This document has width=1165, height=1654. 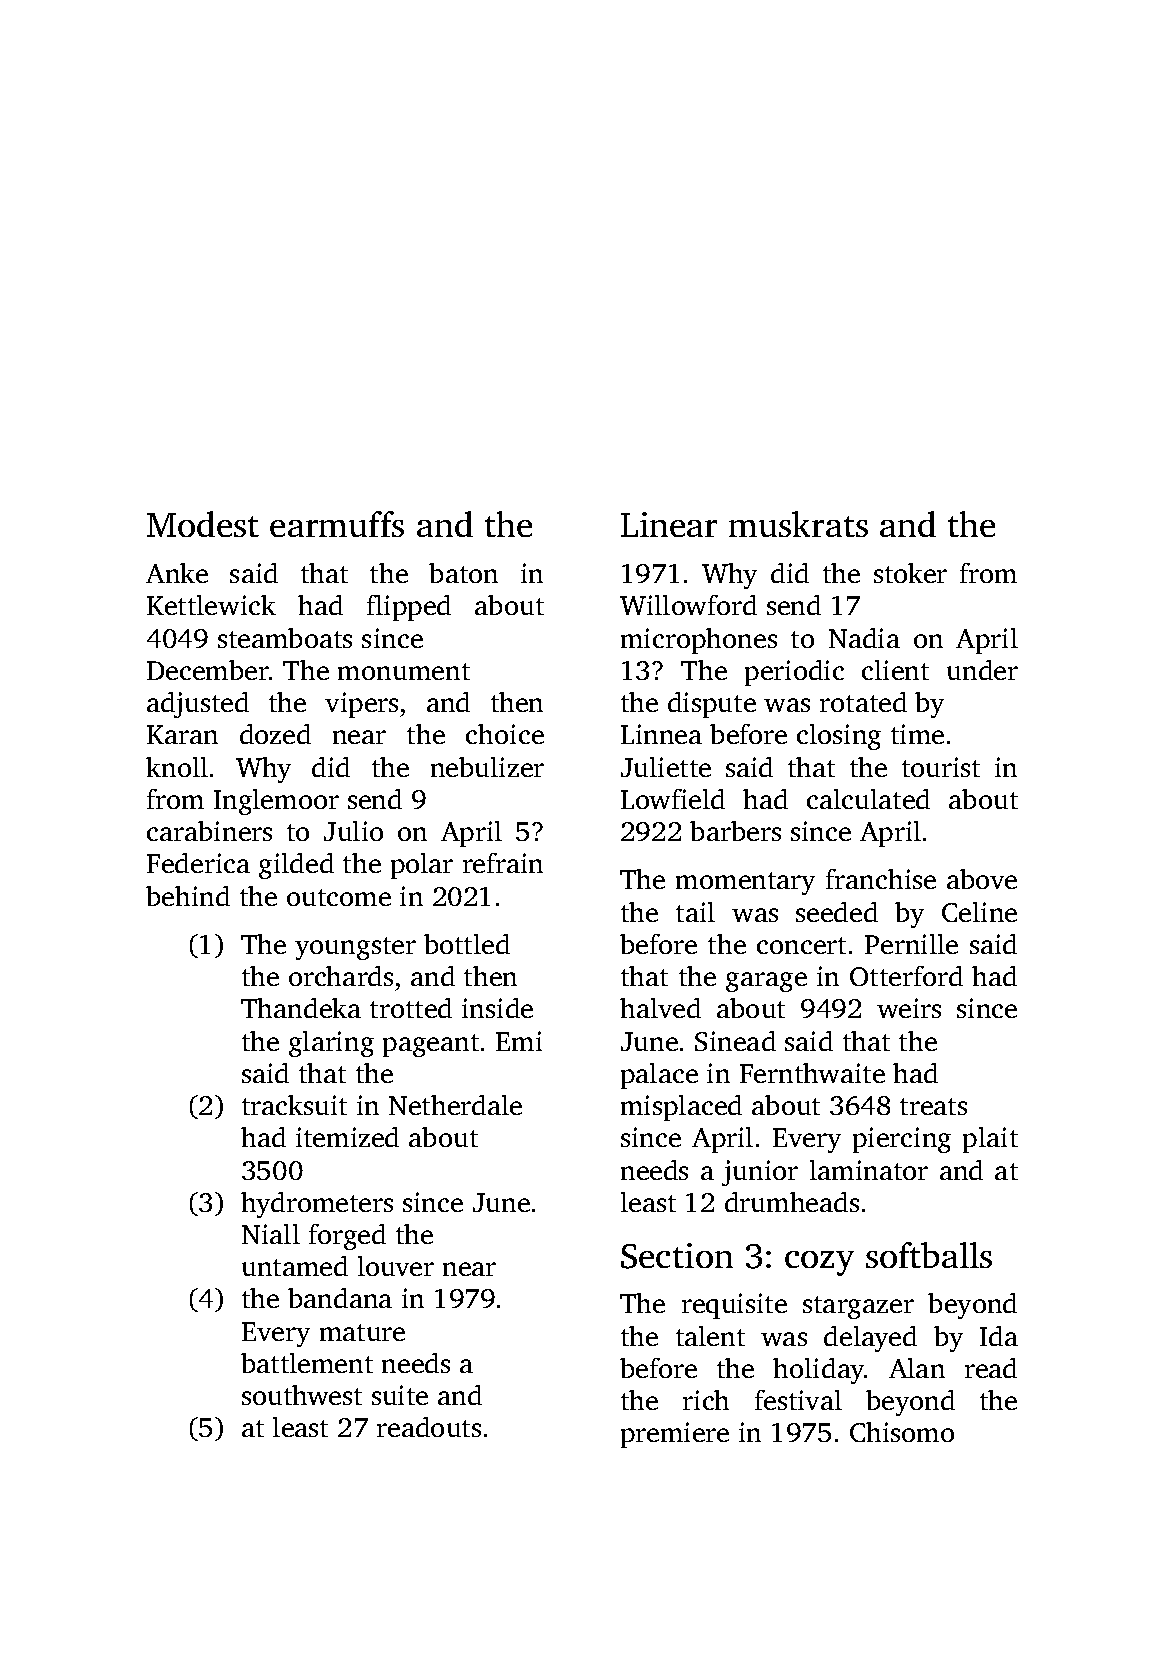 What do you see at coordinates (688, 605) in the document?
I see `Willowford` at bounding box center [688, 605].
